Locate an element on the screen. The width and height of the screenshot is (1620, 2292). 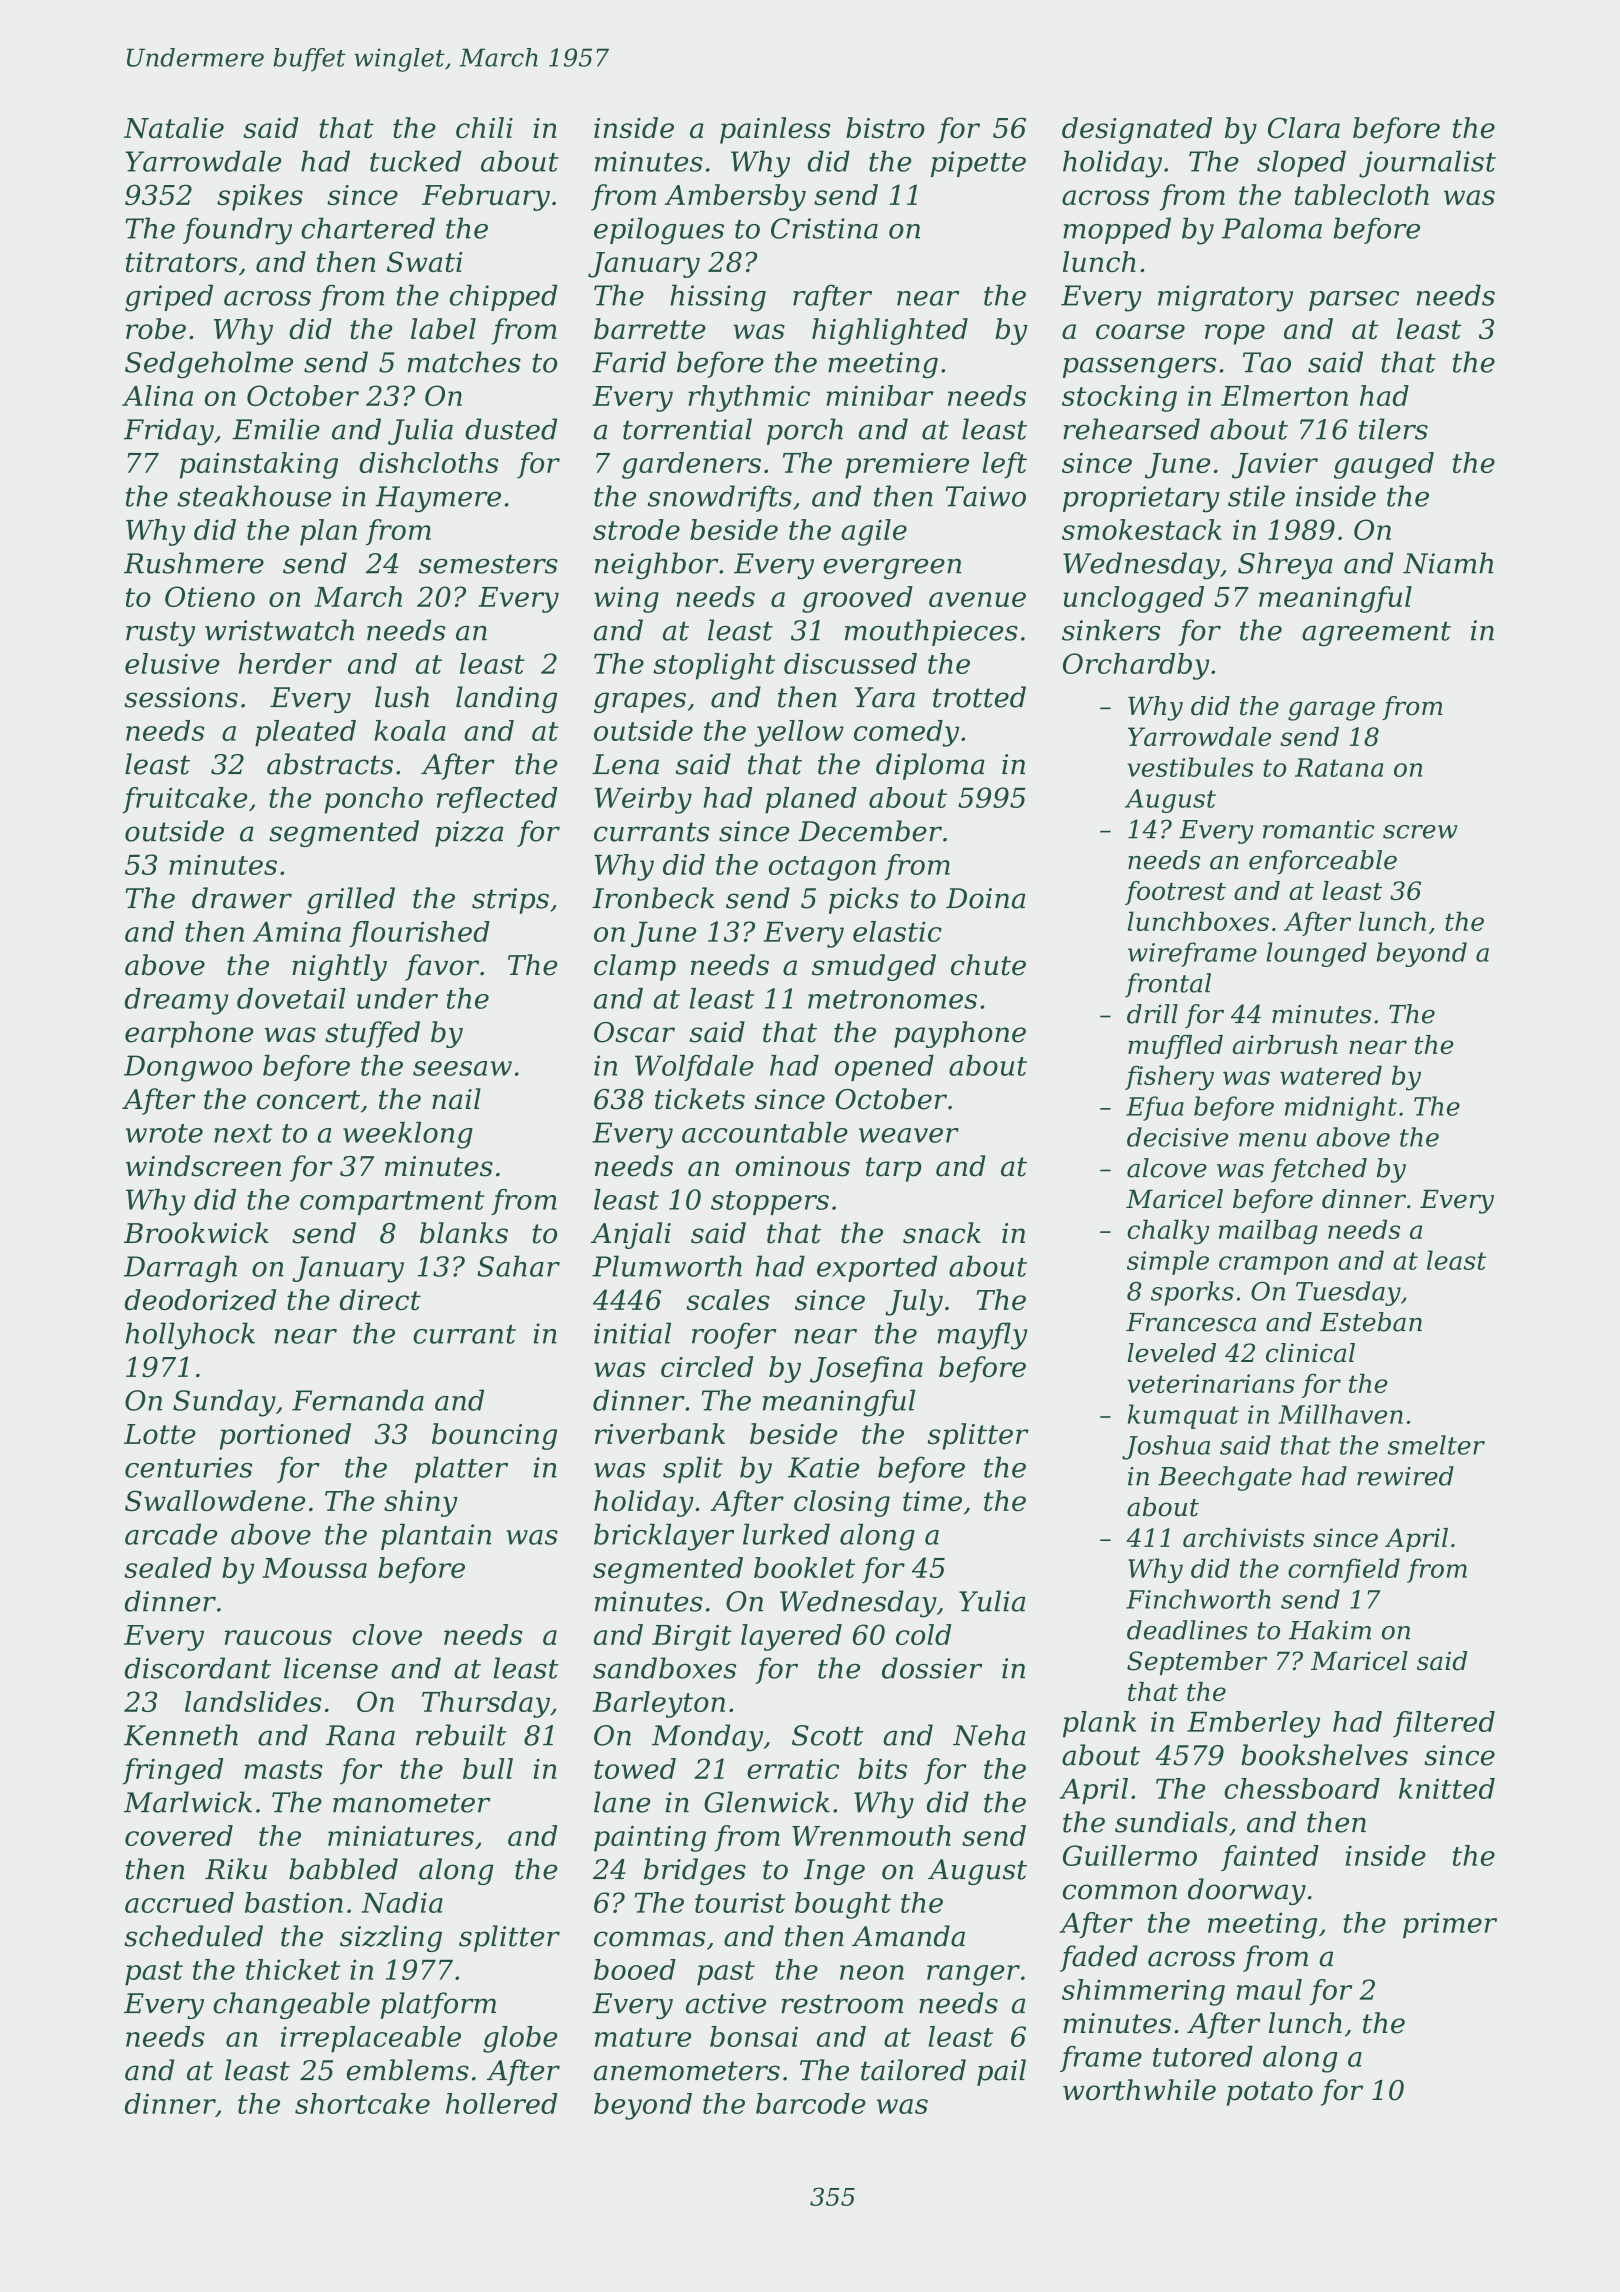
anemometers is located at coordinates (687, 2071).
